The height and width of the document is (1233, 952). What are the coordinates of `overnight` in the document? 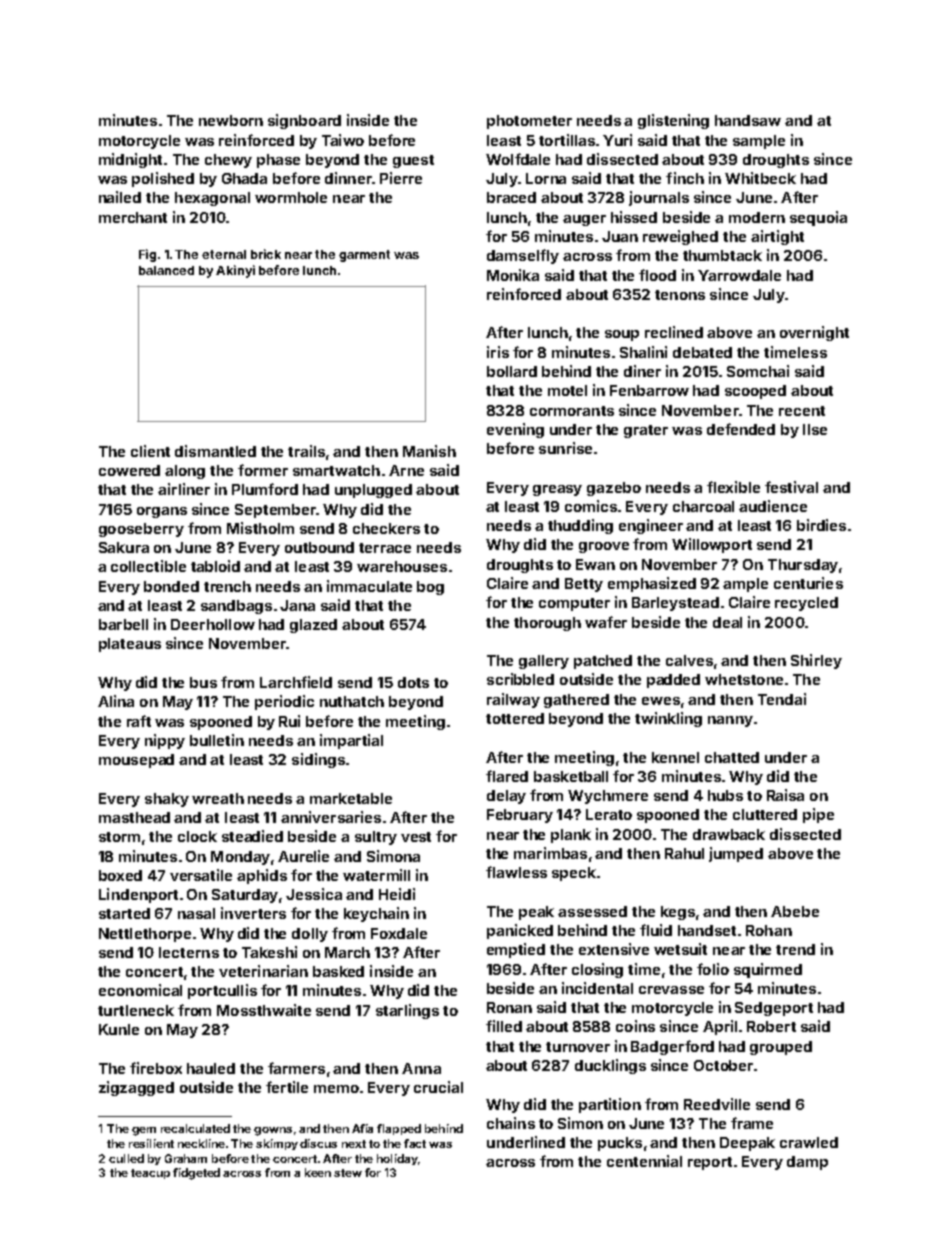 It's located at (814, 333).
